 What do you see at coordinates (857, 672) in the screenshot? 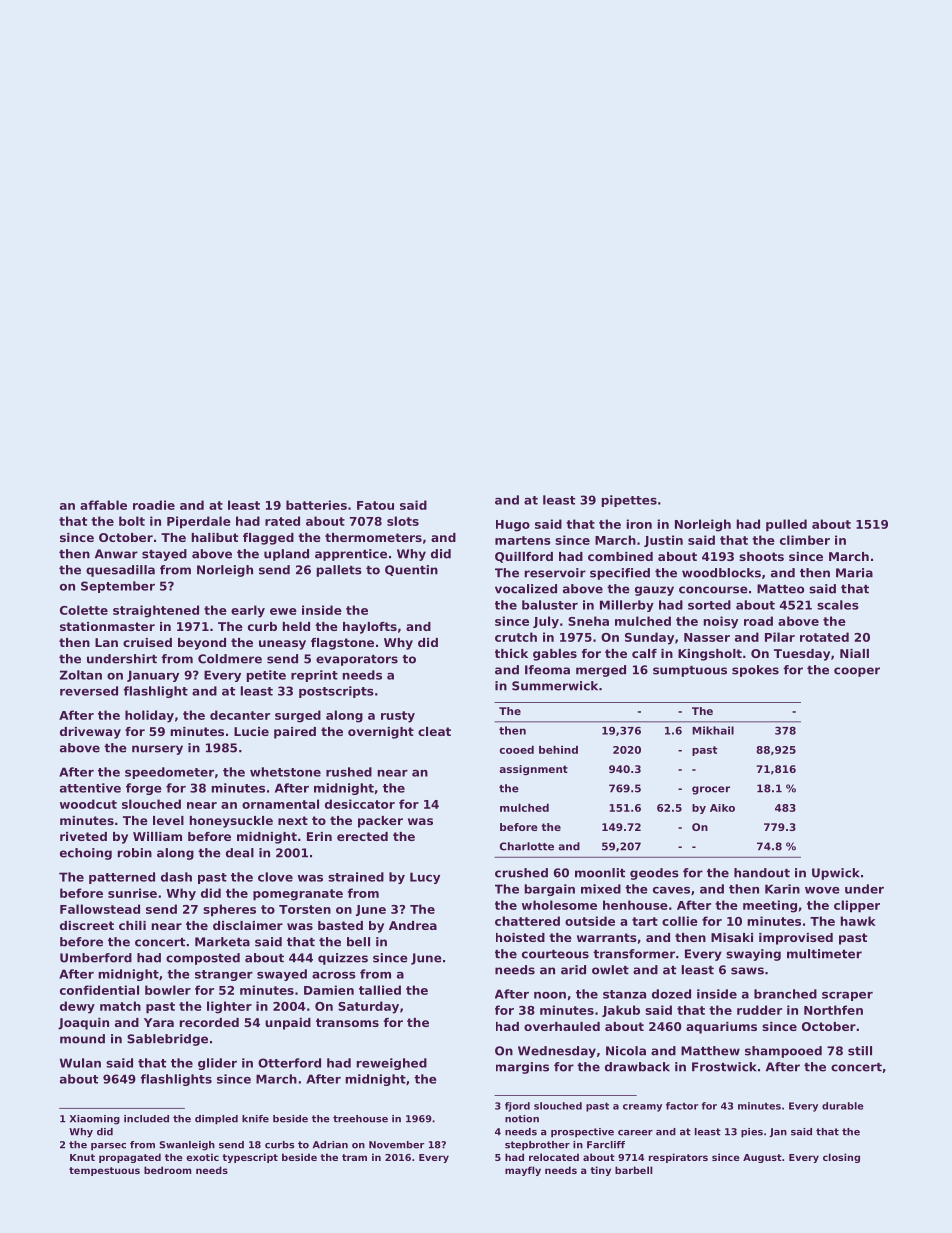
I see `cooper` at bounding box center [857, 672].
